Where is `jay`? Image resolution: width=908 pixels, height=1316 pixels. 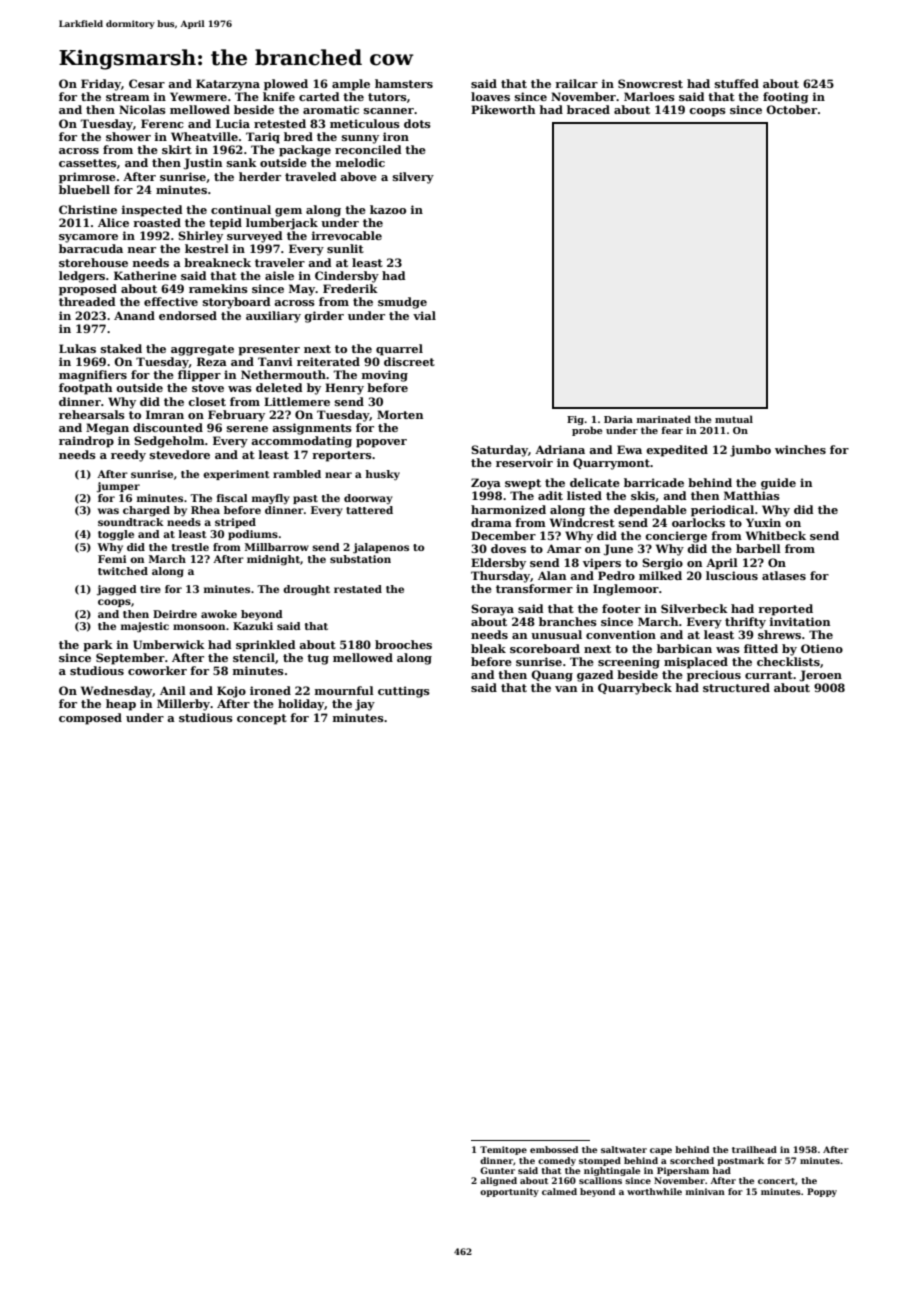
jay is located at coordinates (365, 705).
